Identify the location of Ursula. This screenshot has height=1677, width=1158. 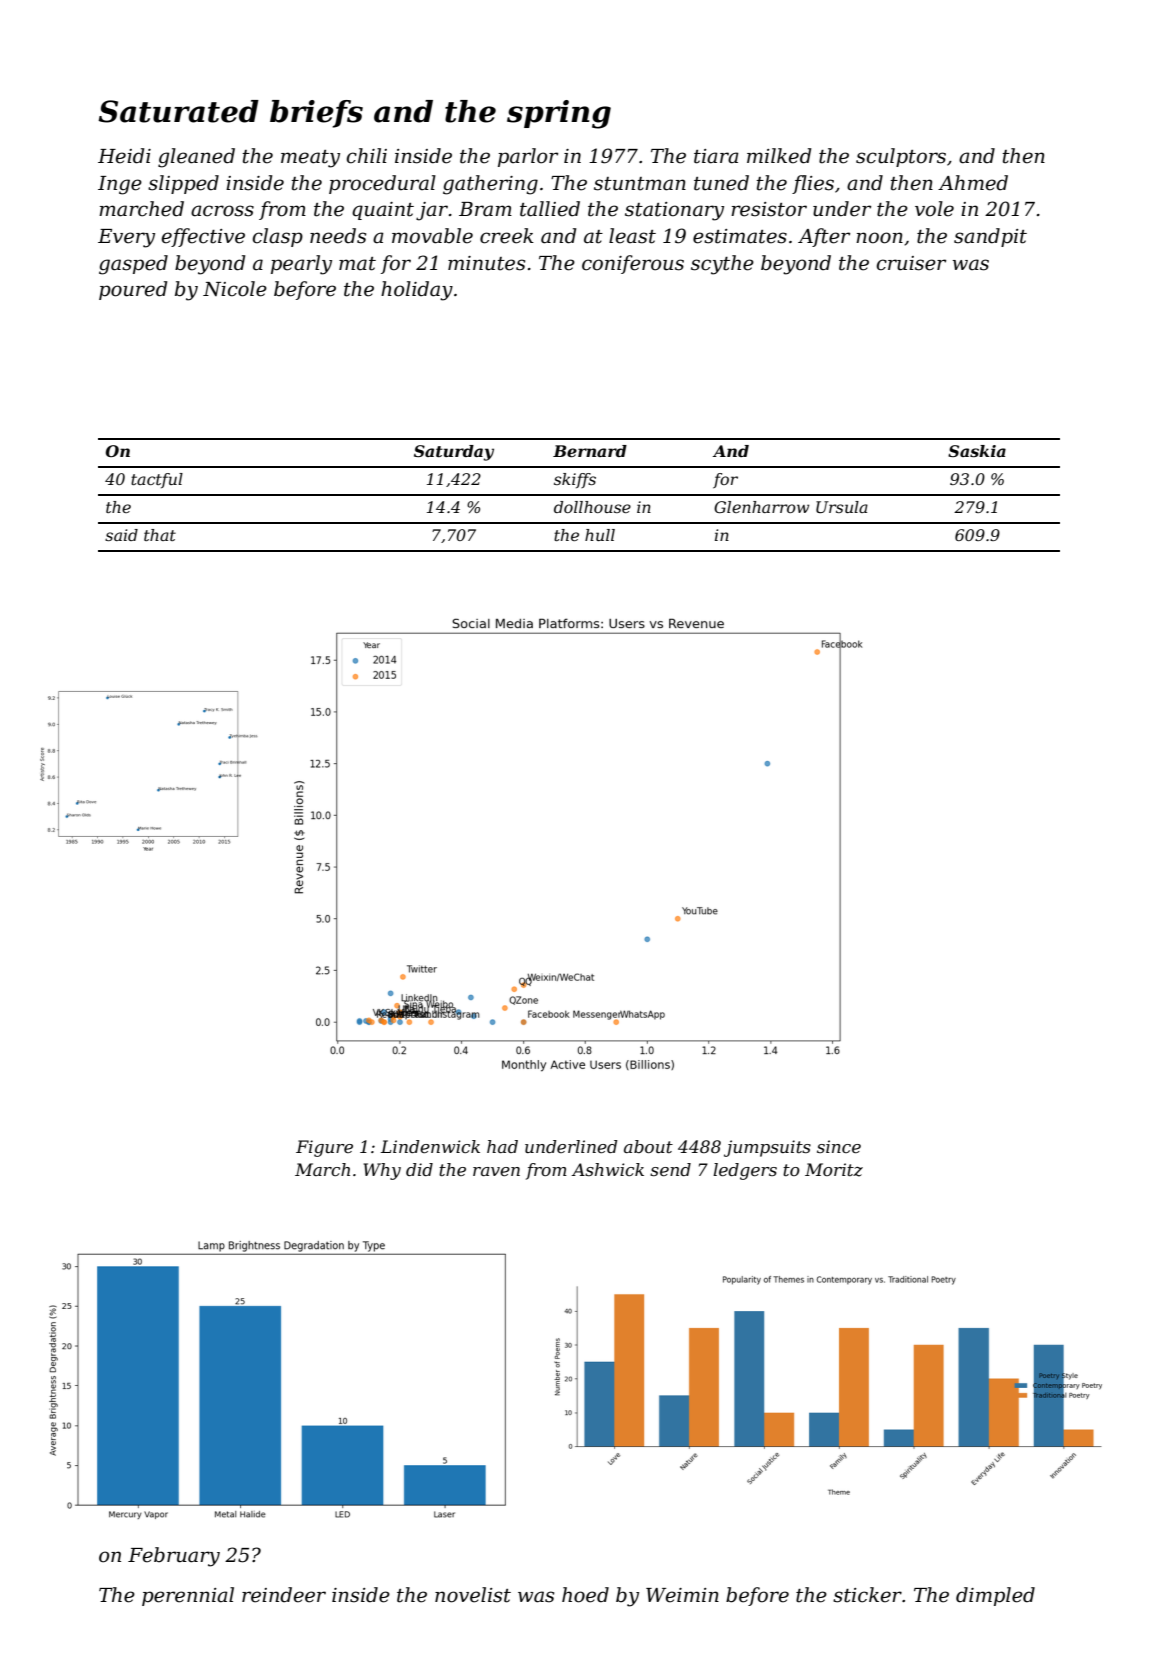
(842, 507).
